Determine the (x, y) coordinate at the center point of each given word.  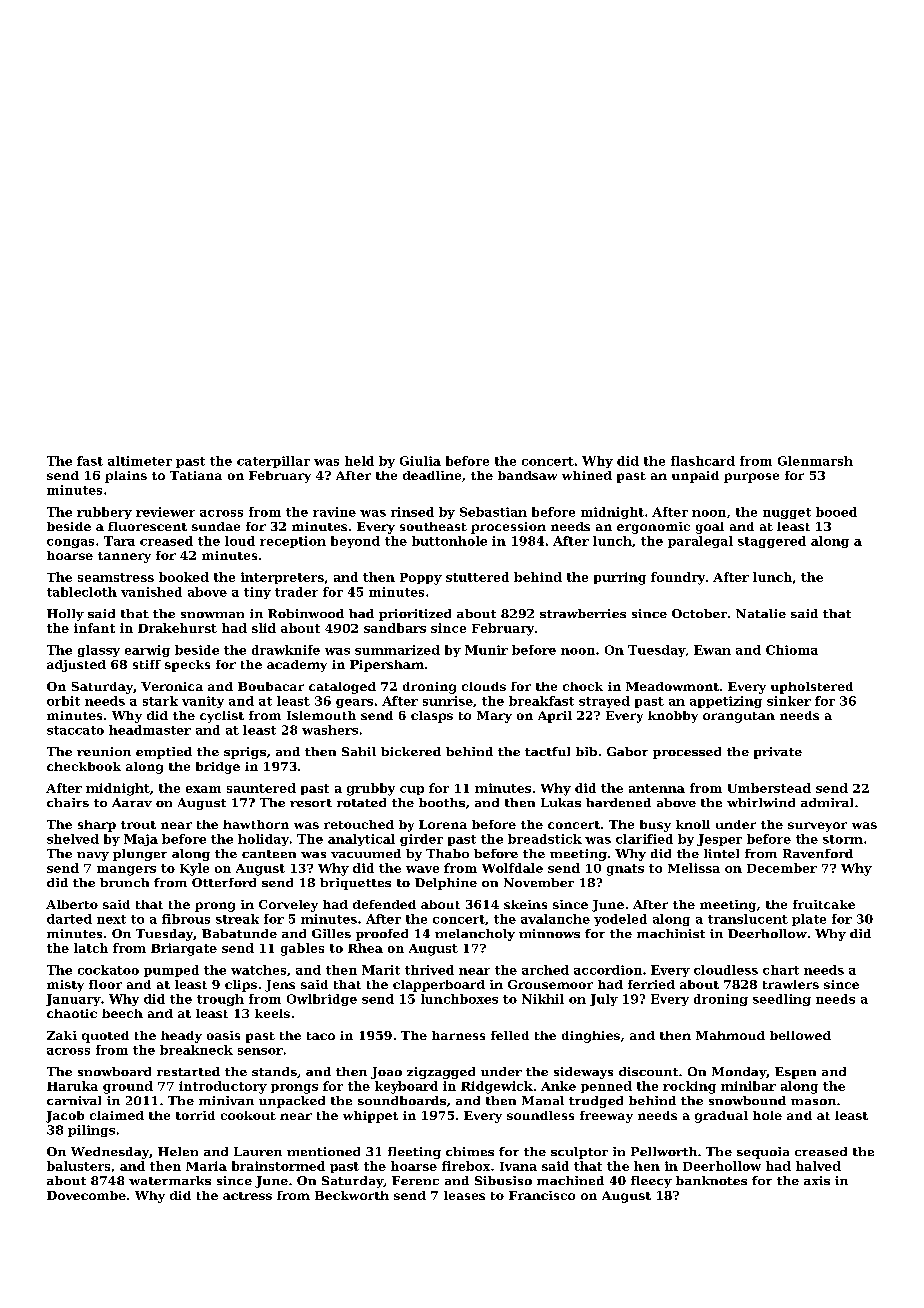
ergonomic (653, 528)
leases (464, 1195)
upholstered (812, 688)
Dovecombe (86, 1195)
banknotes (711, 1180)
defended (384, 904)
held (359, 461)
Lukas (561, 802)
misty (65, 986)
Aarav (132, 802)
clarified (644, 839)
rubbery (104, 513)
